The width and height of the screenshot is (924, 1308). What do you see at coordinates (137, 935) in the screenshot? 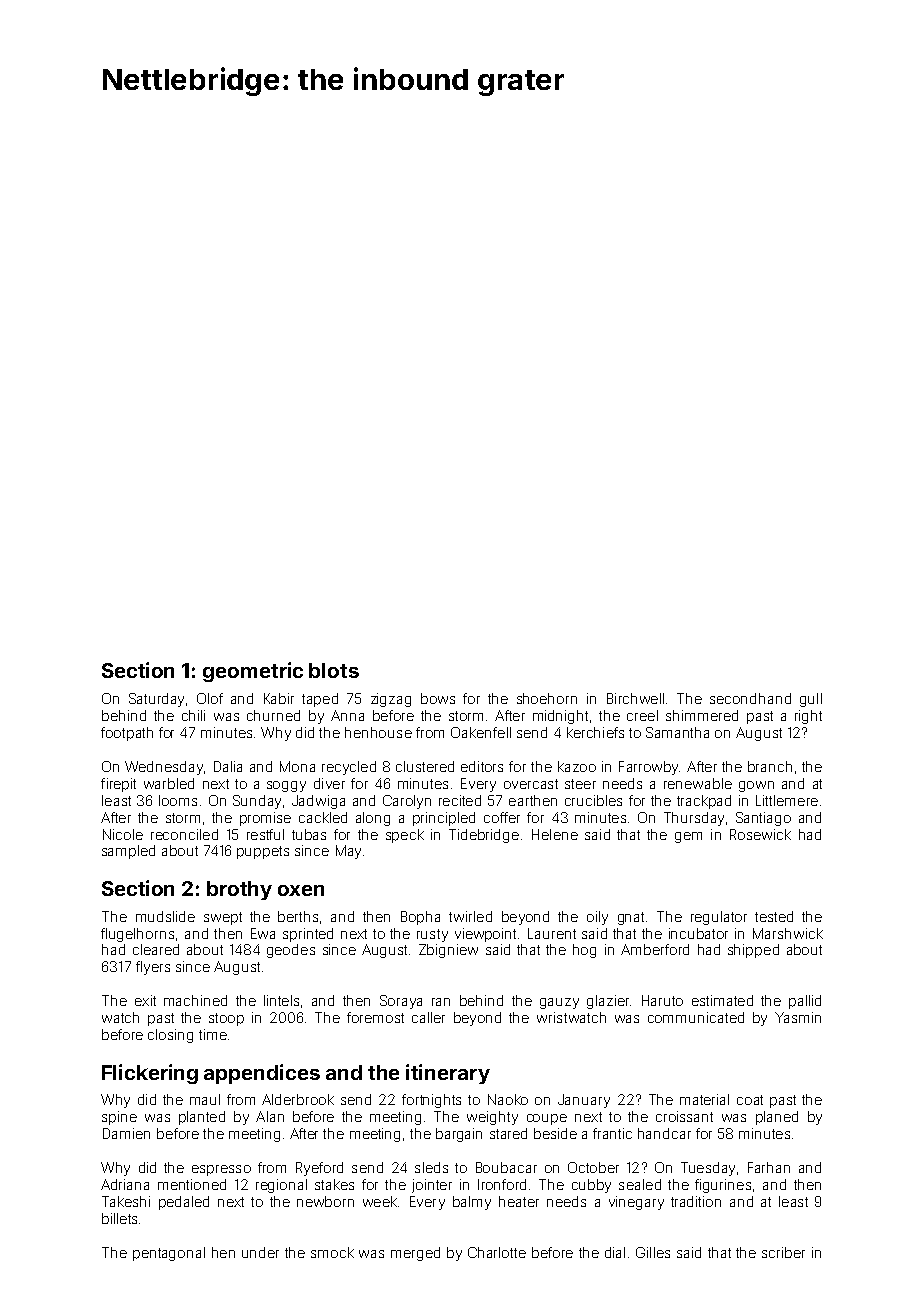
I see `flugelhorns` at bounding box center [137, 935].
